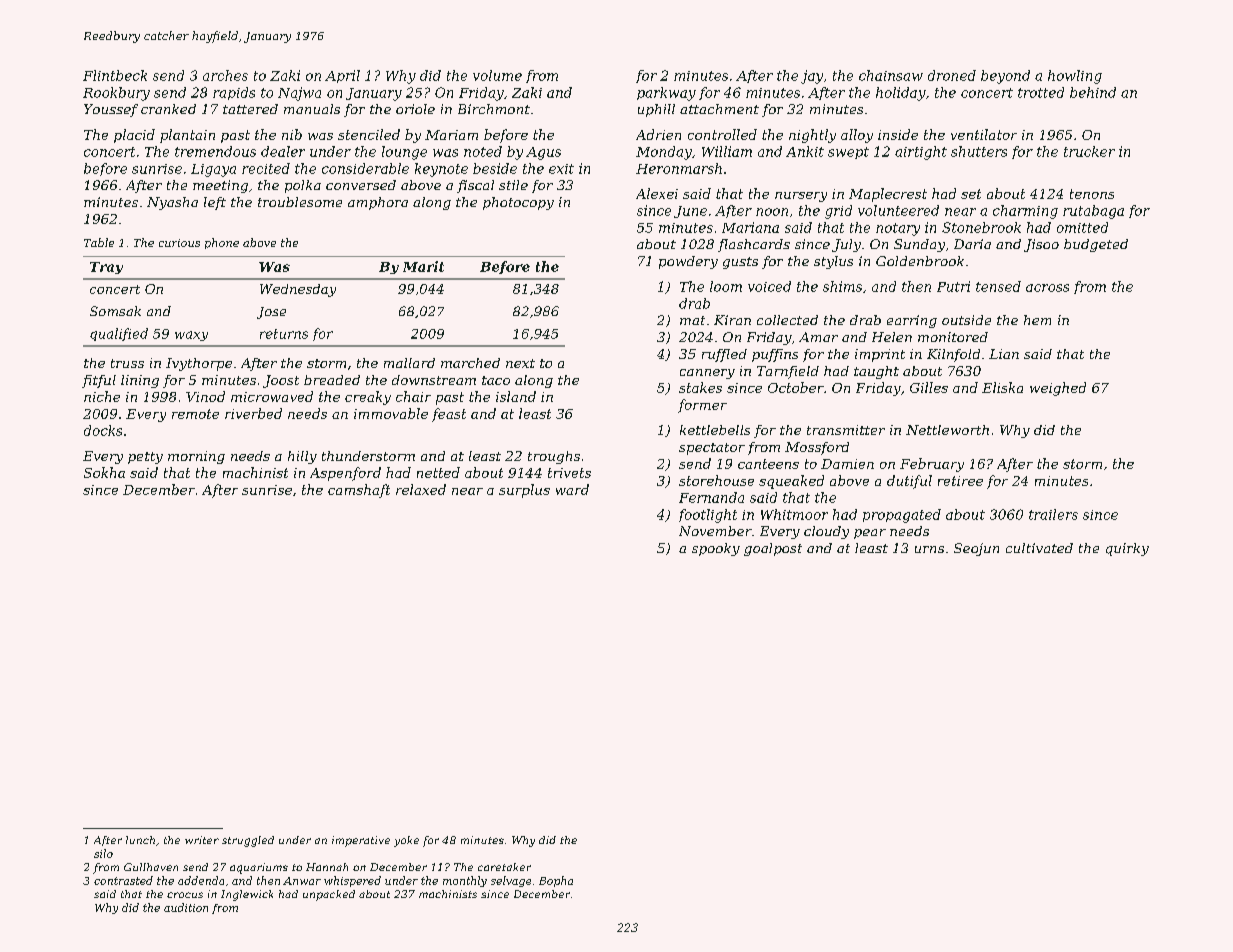 The image size is (1233, 952). Describe the element at coordinates (1037, 320) in the screenshot. I see `hem` at that location.
